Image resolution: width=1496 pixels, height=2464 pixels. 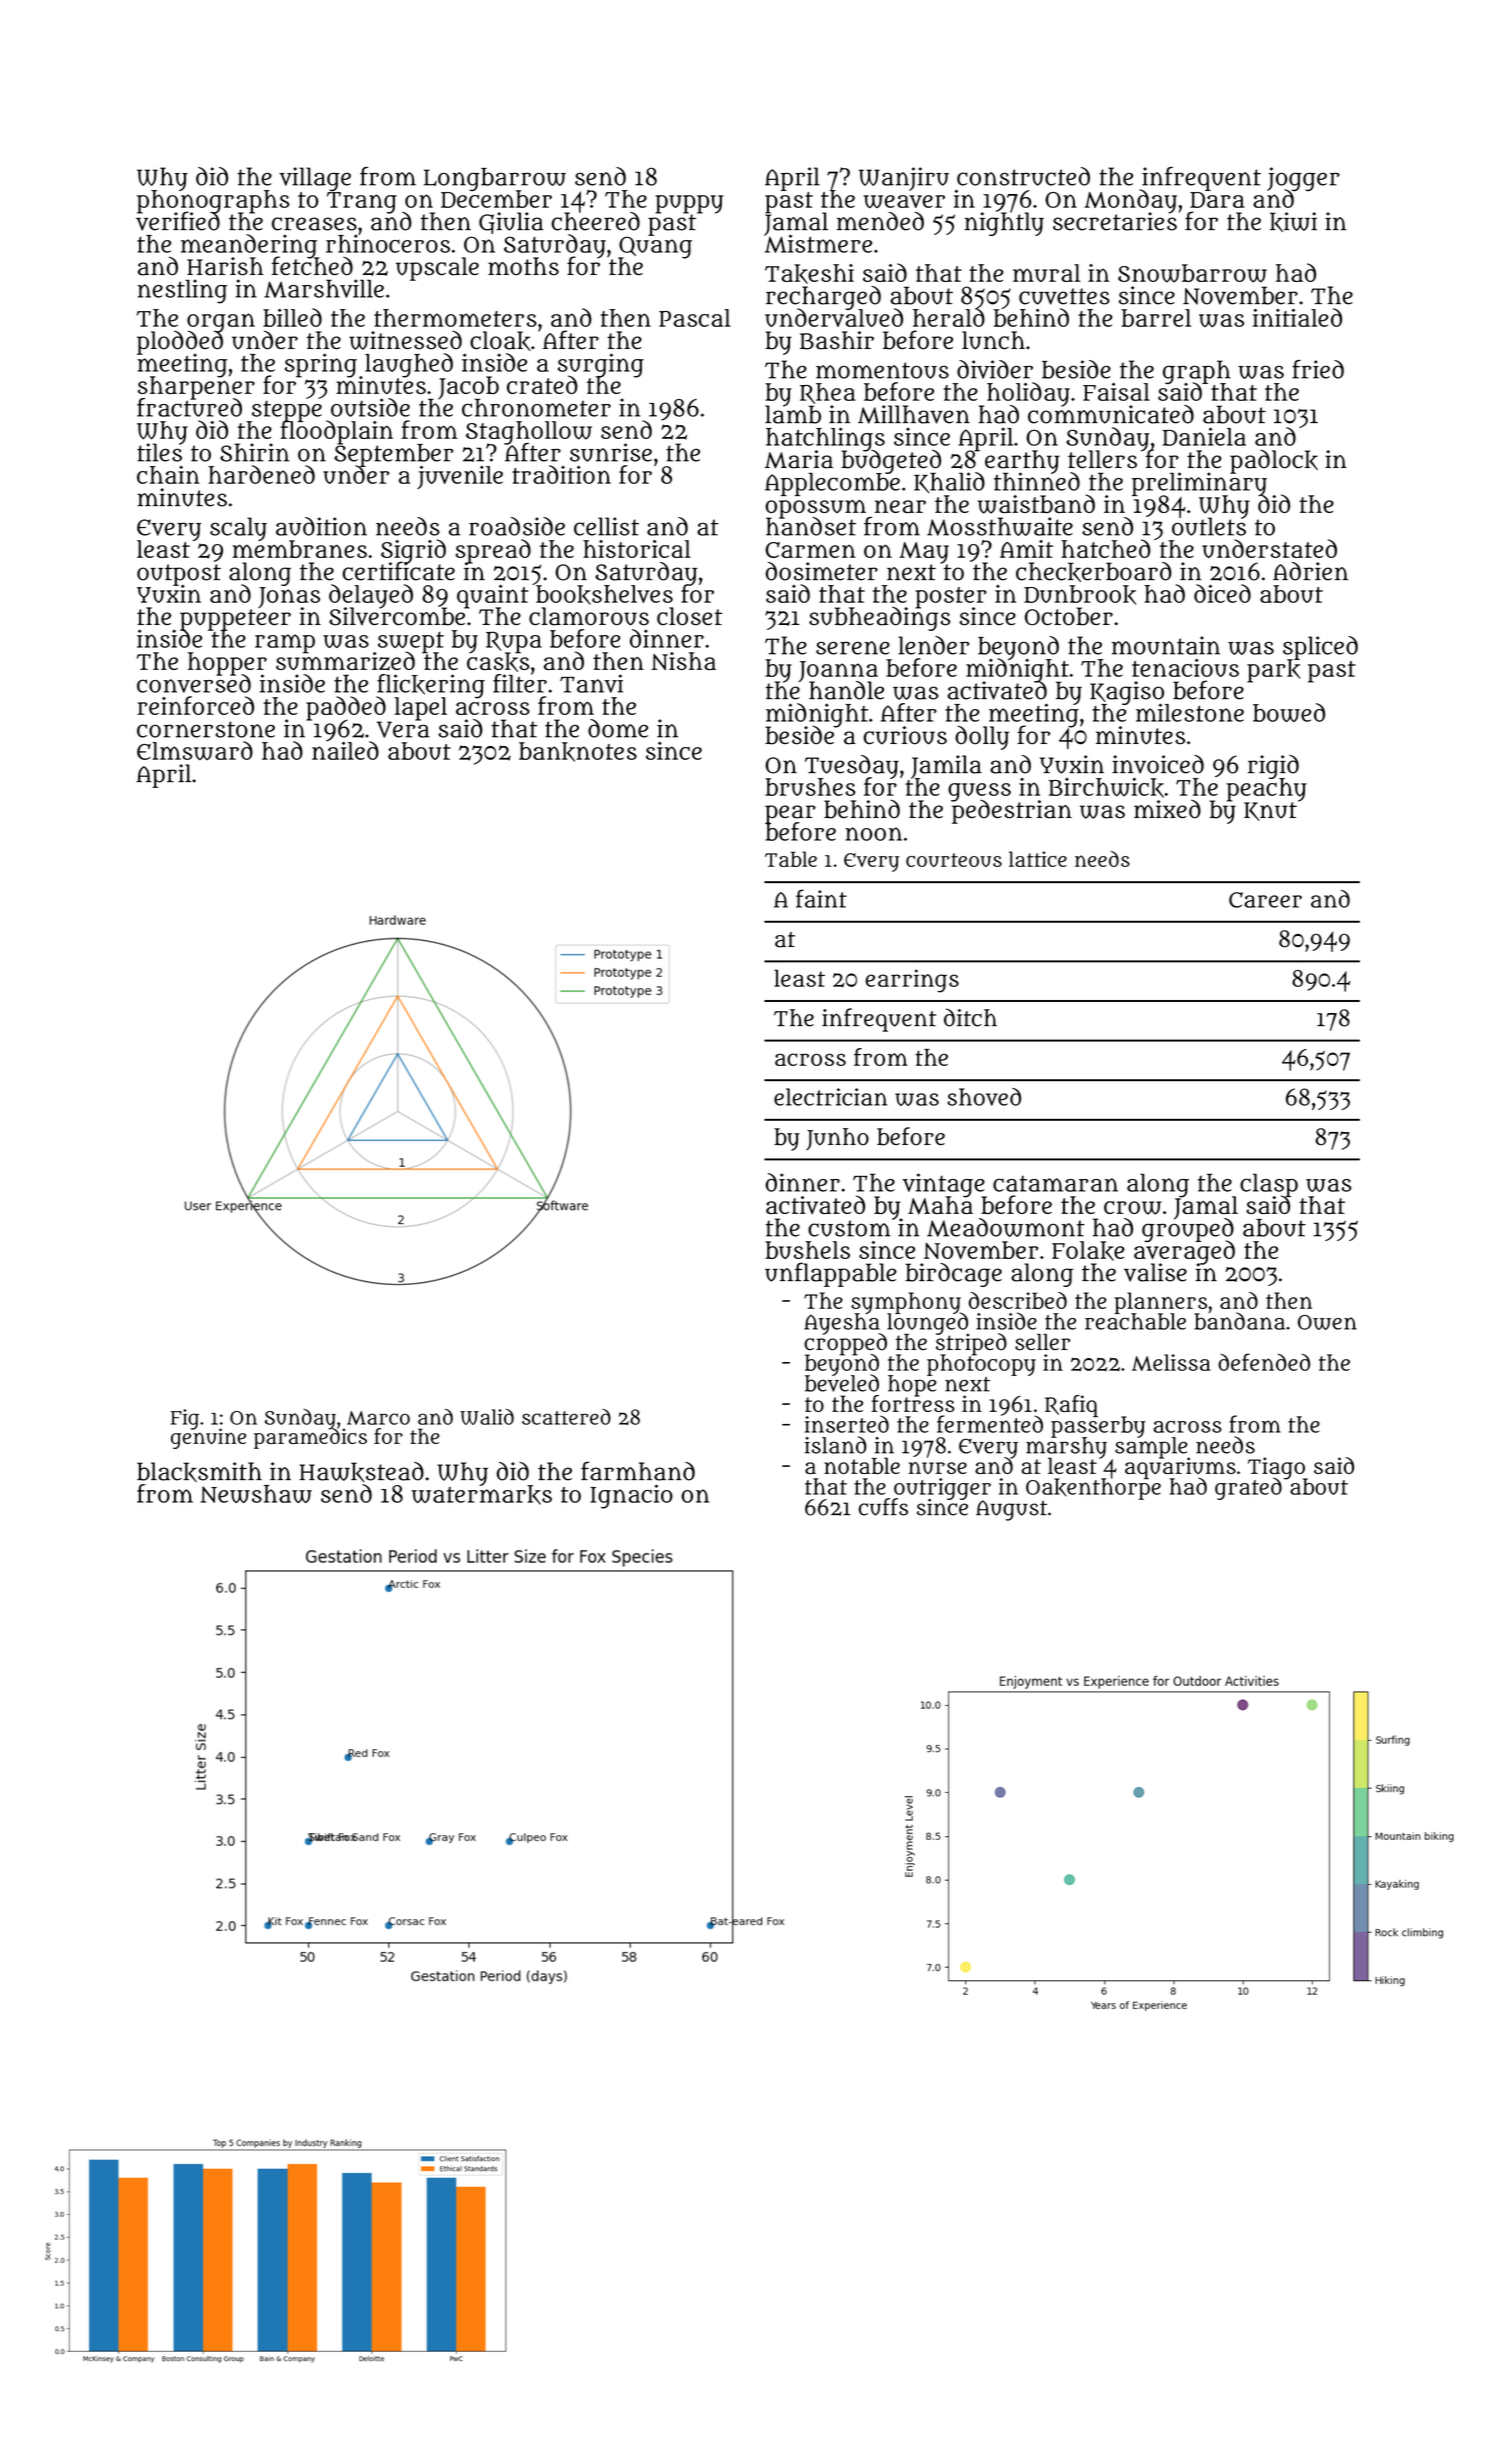 I want to click on cuffs, so click(x=883, y=1507).
